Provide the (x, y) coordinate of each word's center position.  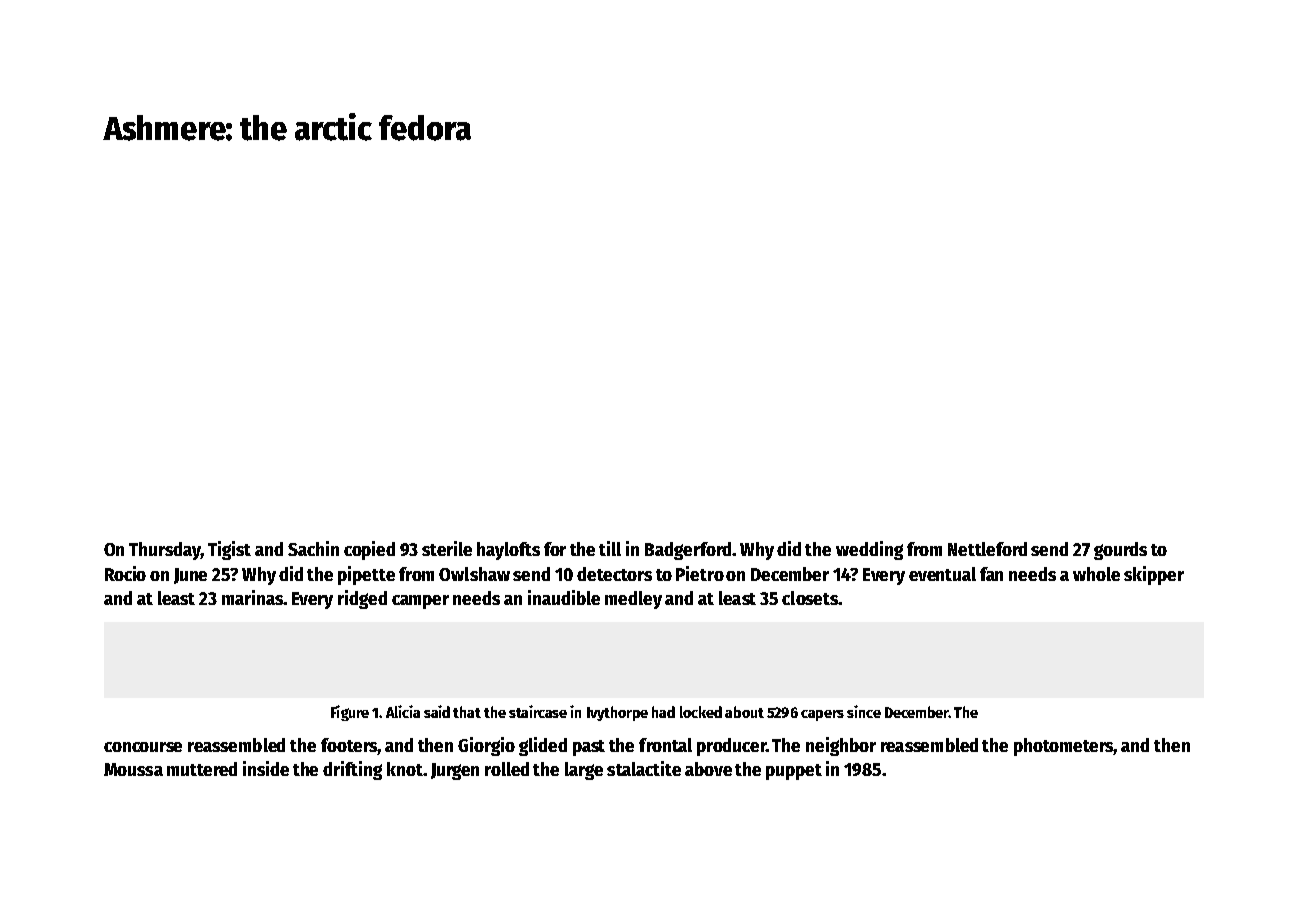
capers (822, 715)
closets (810, 598)
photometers (1064, 747)
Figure (350, 713)
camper (420, 602)
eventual (942, 574)
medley (633, 600)
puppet (794, 772)
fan (991, 574)
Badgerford (688, 551)
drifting (352, 770)
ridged (362, 599)
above (708, 769)
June (190, 576)
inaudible (564, 597)
